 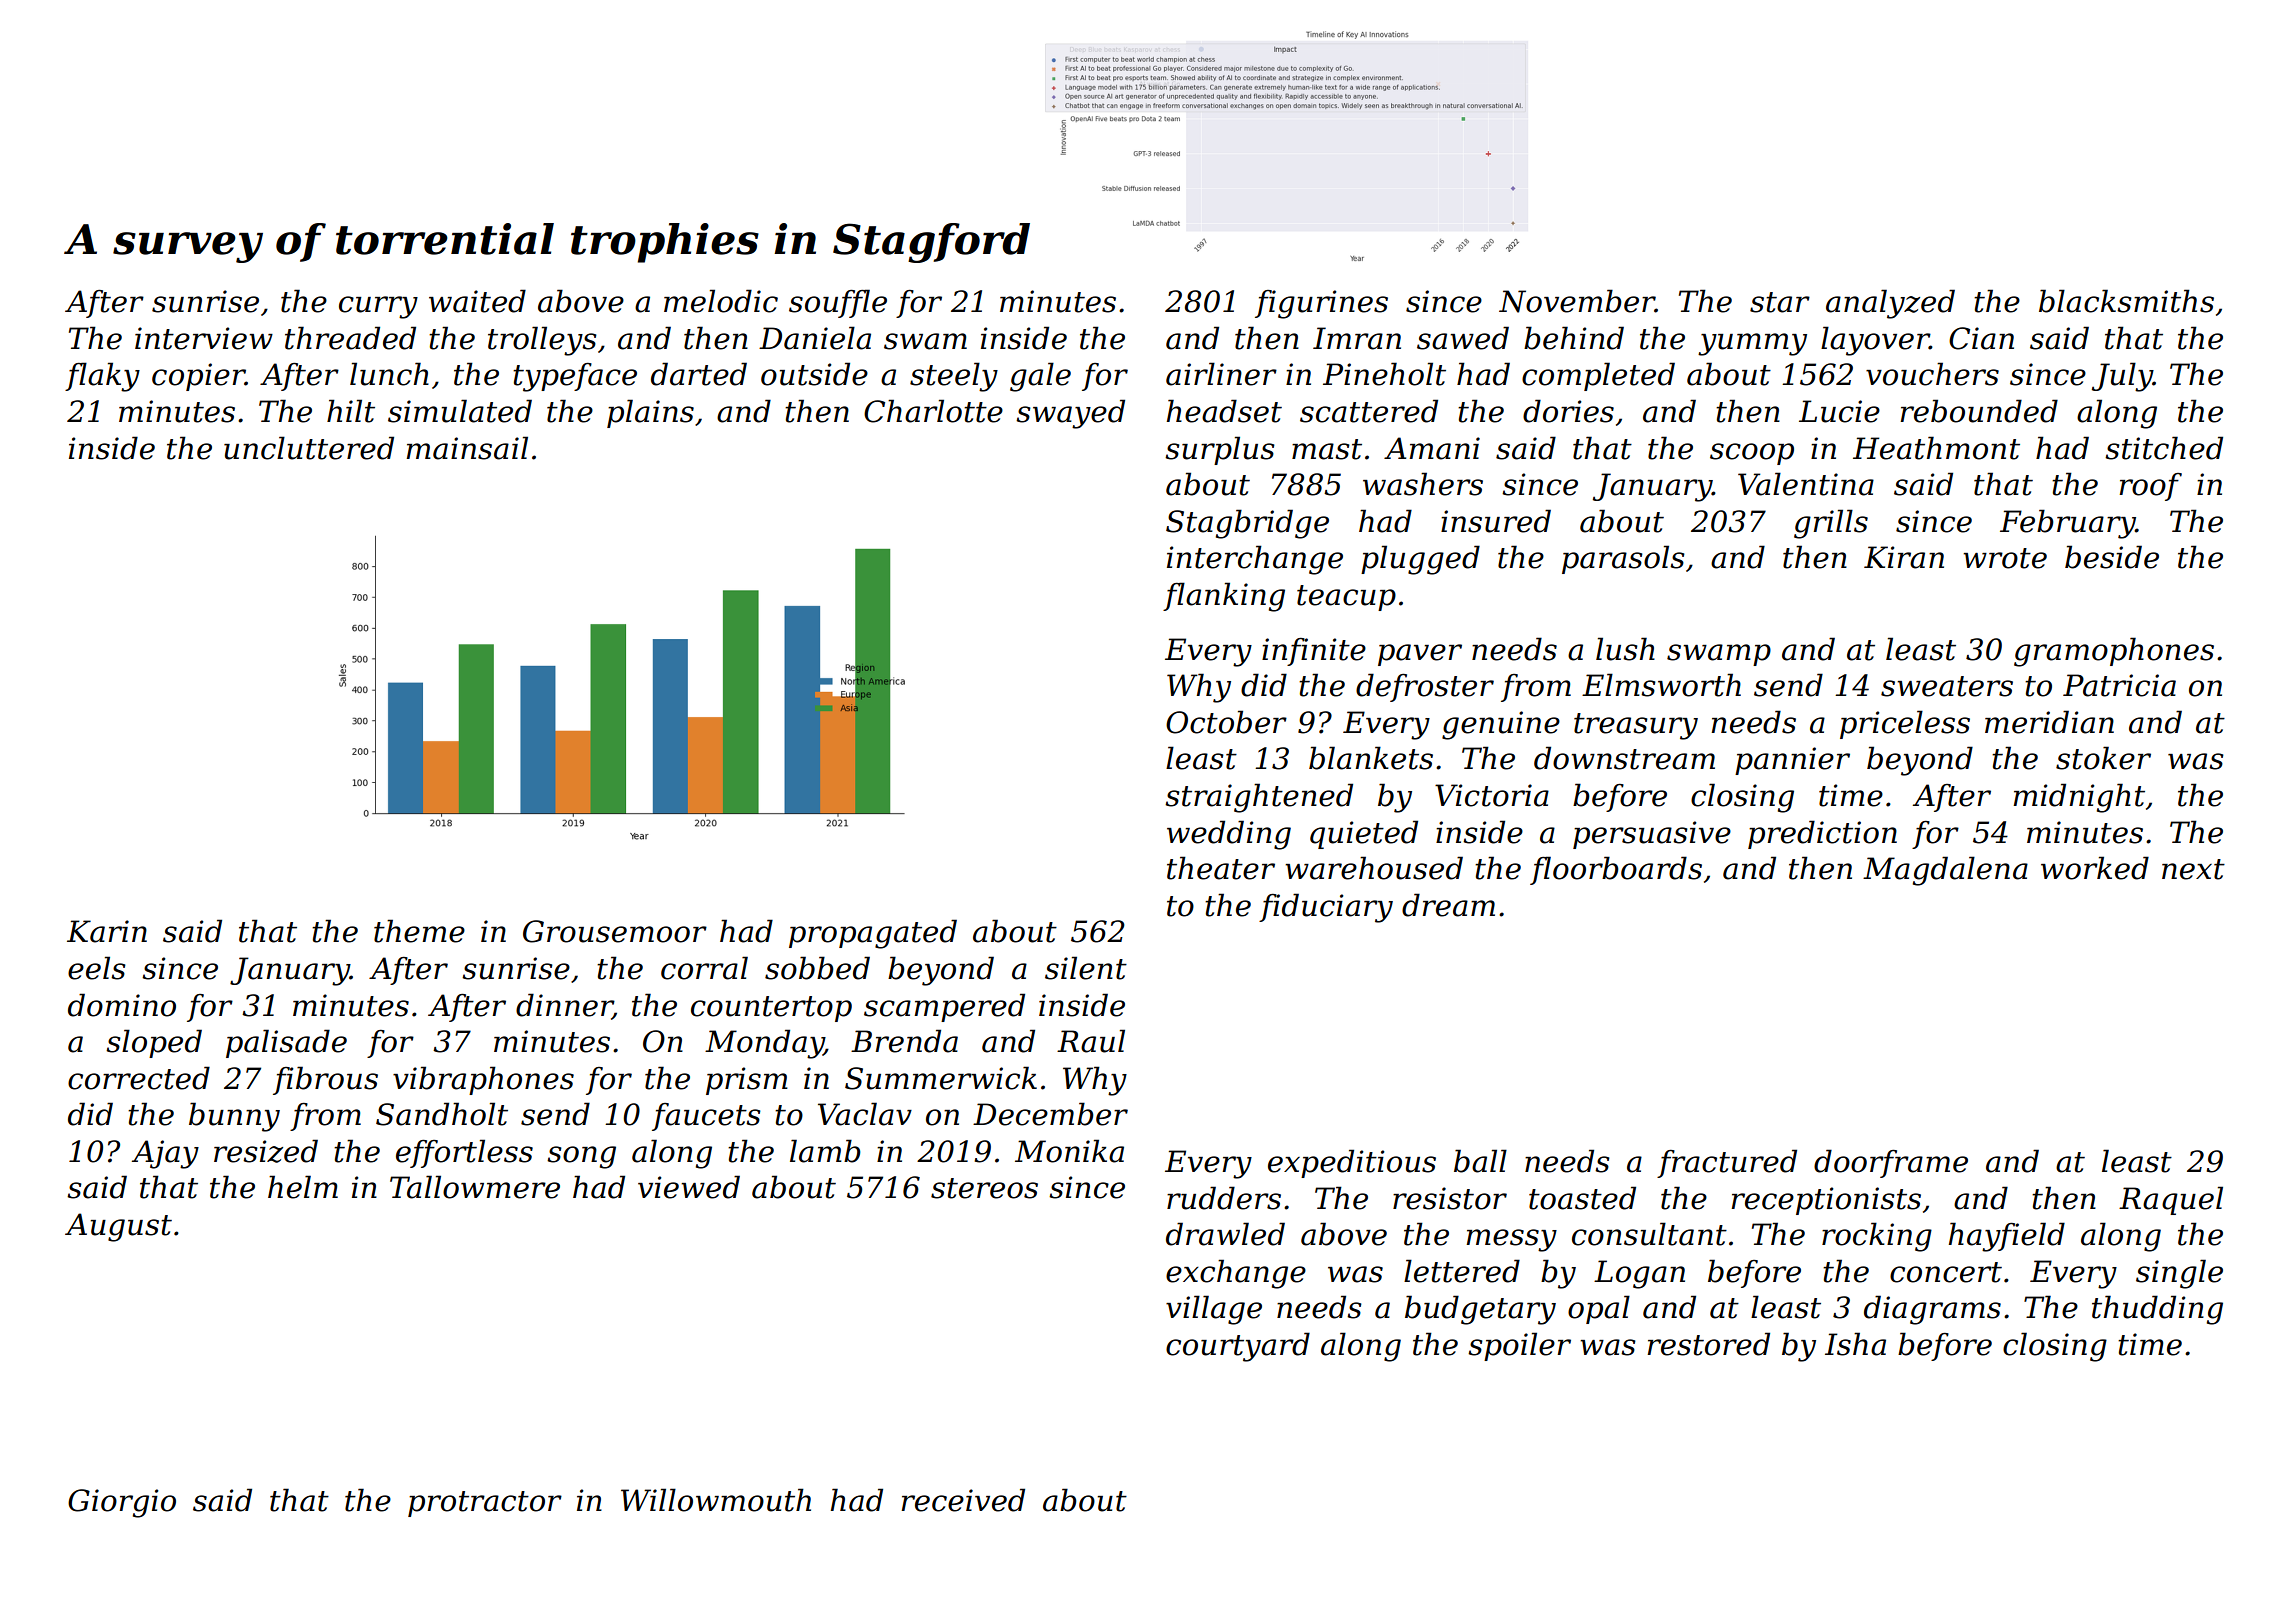 What do you see at coordinates (1326, 908) in the screenshot?
I see `fiduciary` at bounding box center [1326, 908].
